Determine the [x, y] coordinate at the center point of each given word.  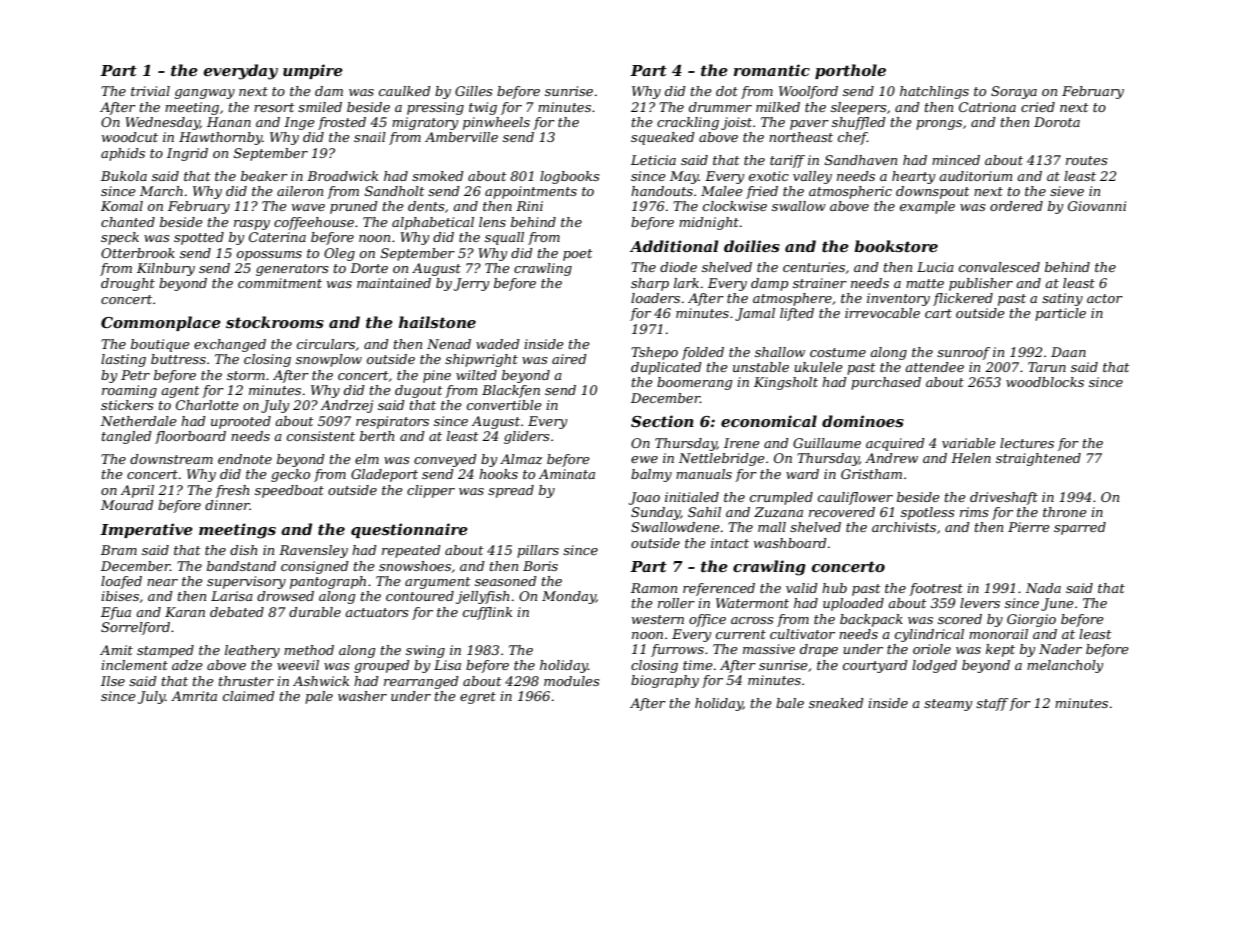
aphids [123, 154]
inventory [898, 299]
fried [762, 192]
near [162, 582]
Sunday [655, 513]
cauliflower [855, 498]
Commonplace [161, 323]
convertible [504, 405]
